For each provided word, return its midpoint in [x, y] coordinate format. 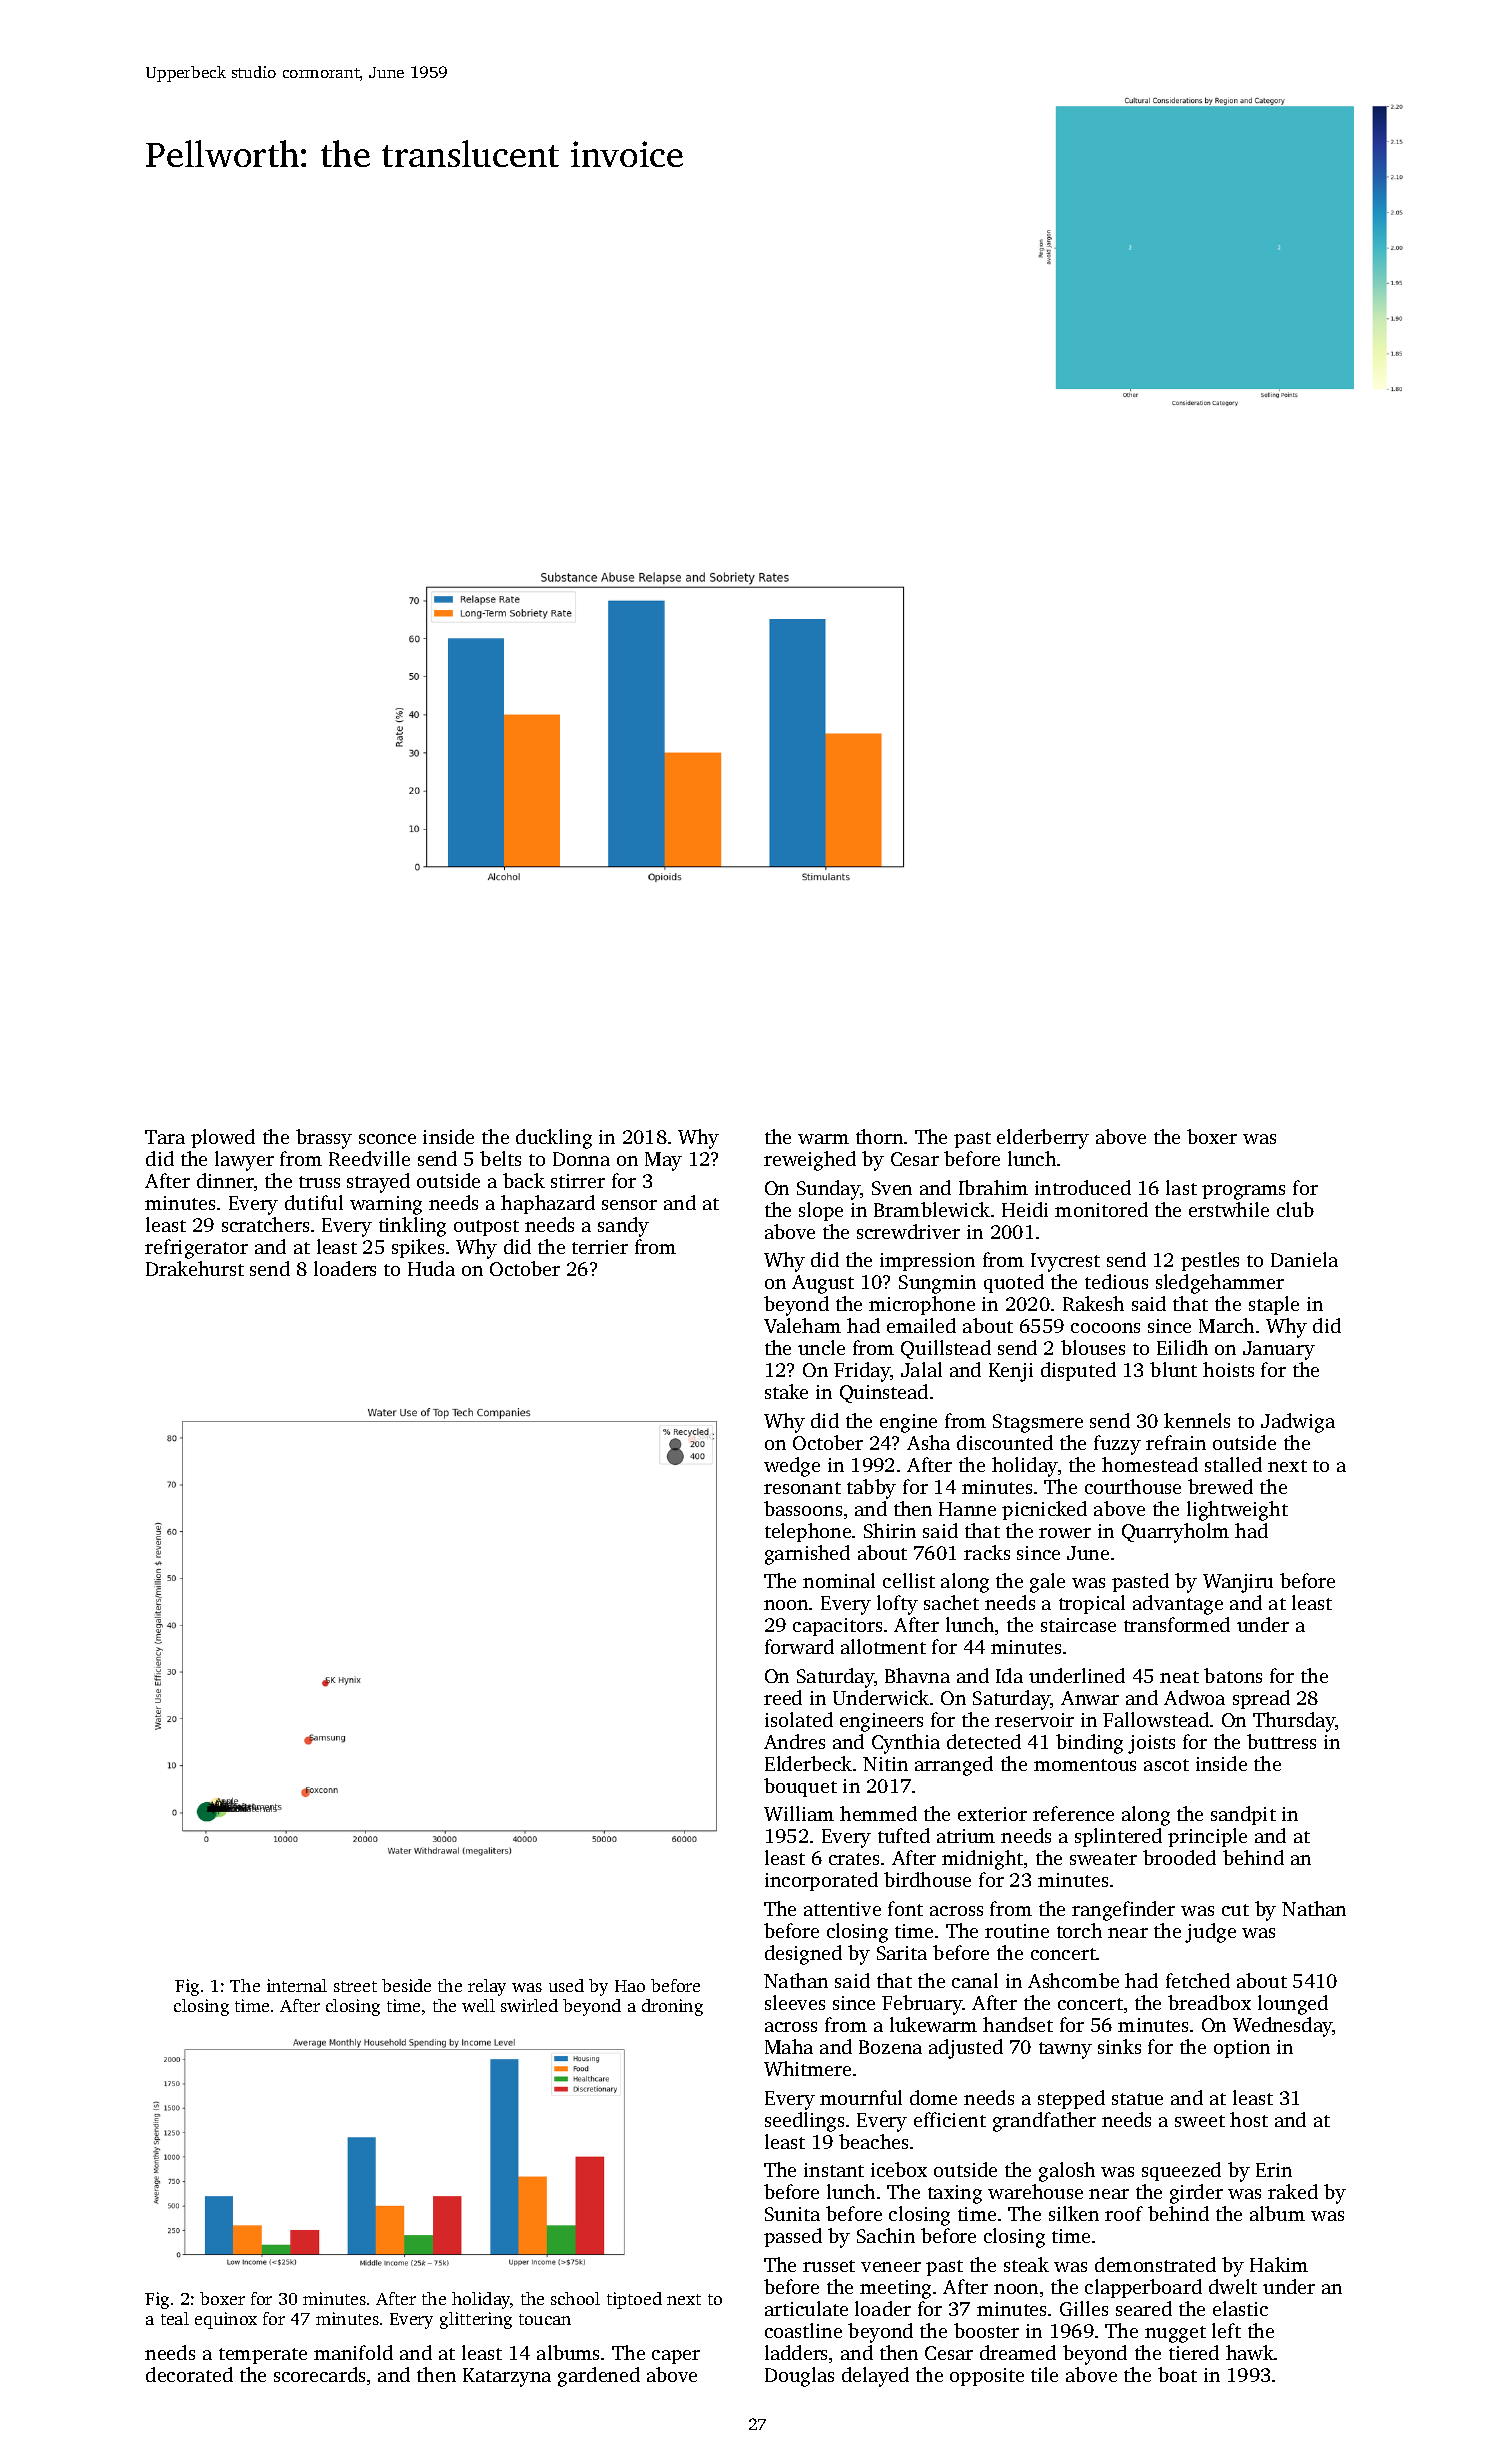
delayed [875, 2377]
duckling [554, 1139]
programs [1243, 1192]
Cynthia [906, 1744]
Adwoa [1194, 1697]
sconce [387, 1139]
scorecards [319, 2374]
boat [1177, 2374]
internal [297, 1985]
